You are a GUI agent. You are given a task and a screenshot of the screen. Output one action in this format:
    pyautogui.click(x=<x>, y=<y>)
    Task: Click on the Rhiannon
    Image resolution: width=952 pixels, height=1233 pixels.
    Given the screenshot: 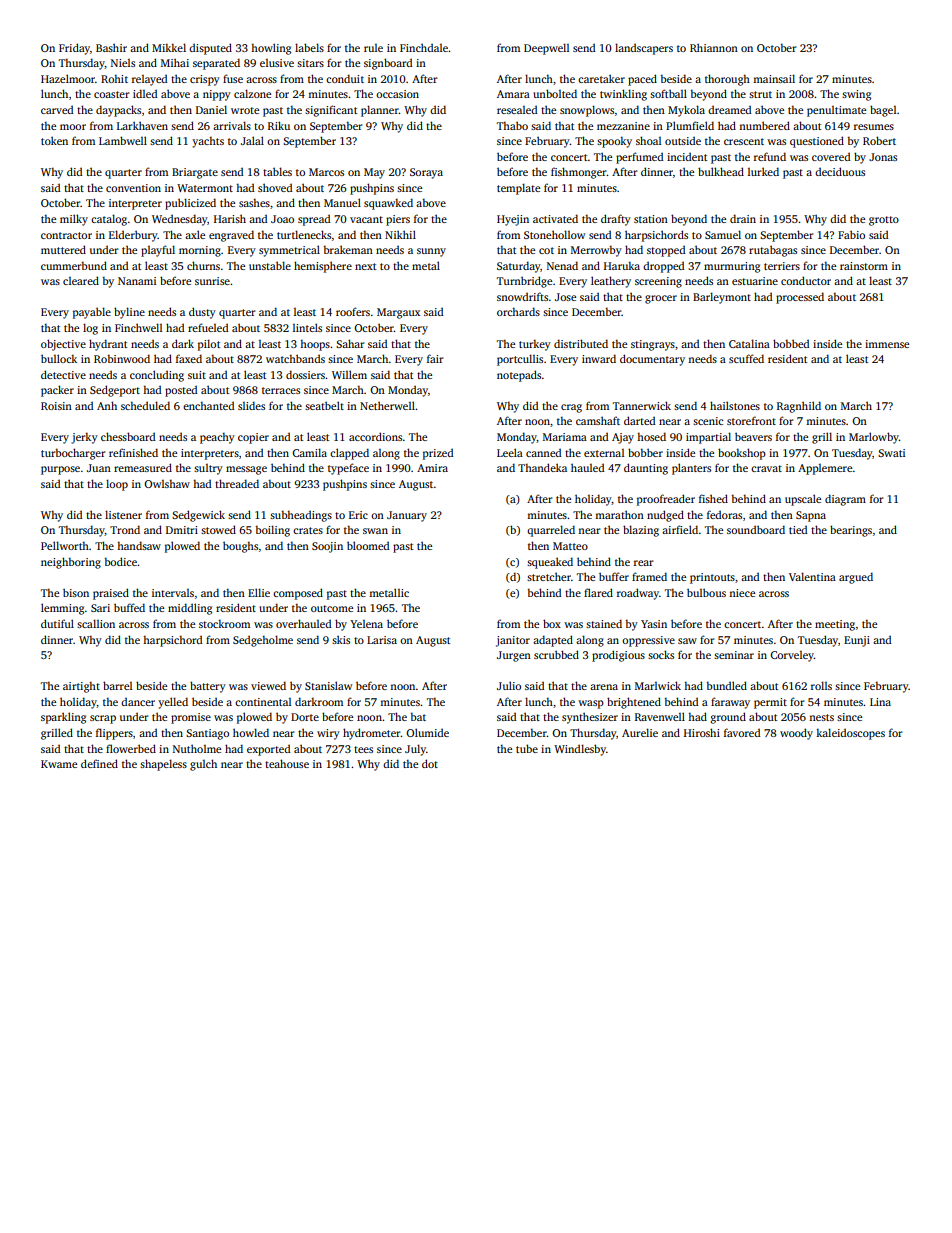 What is the action you would take?
    pyautogui.click(x=714, y=47)
